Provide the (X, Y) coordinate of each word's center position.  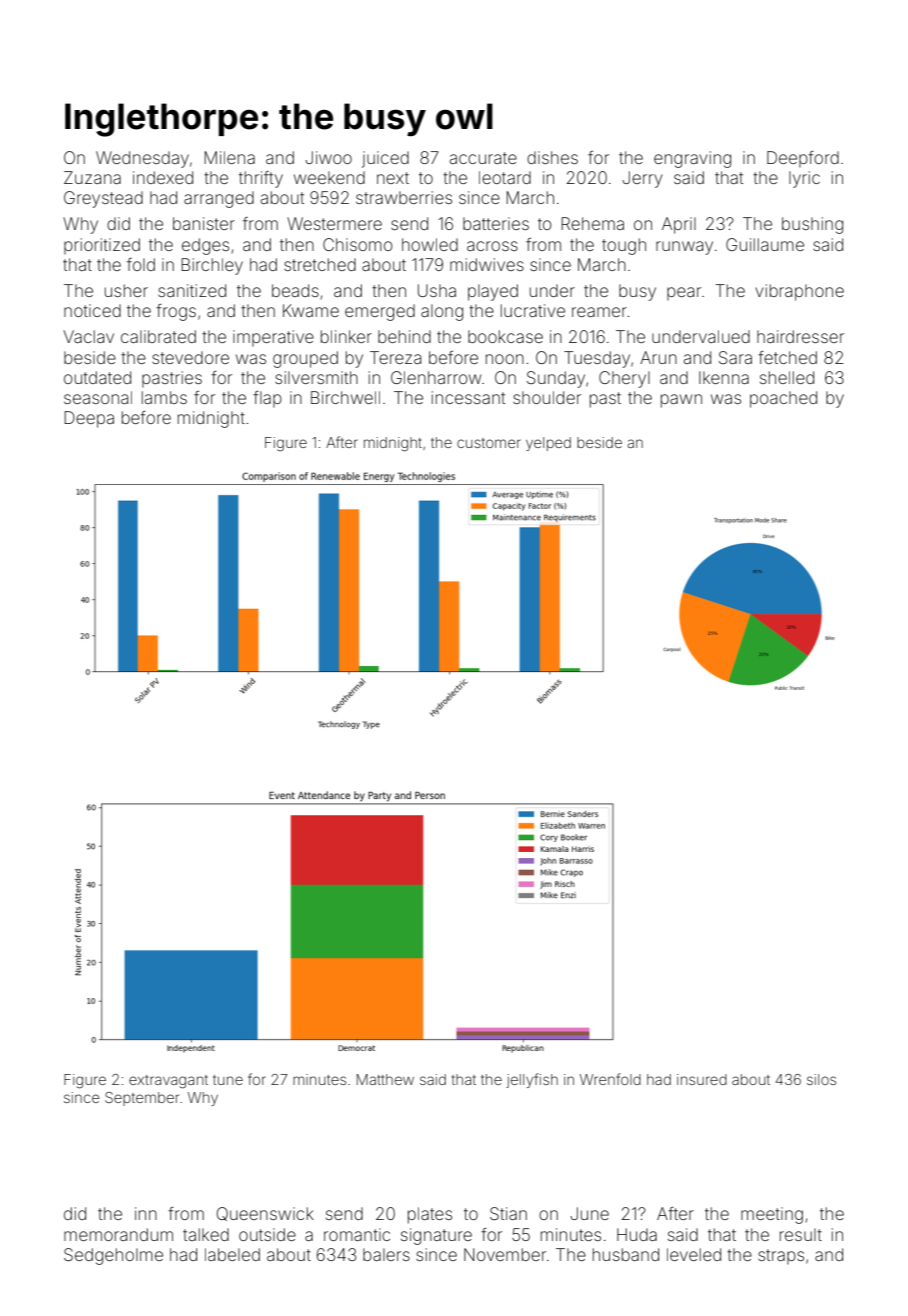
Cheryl (624, 379)
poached (783, 399)
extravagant (168, 1082)
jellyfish (532, 1080)
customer (489, 443)
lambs (164, 397)
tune (228, 1080)
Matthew (385, 1079)
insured (702, 1079)
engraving (692, 159)
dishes (552, 157)
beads (295, 290)
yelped (548, 444)
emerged (380, 312)
